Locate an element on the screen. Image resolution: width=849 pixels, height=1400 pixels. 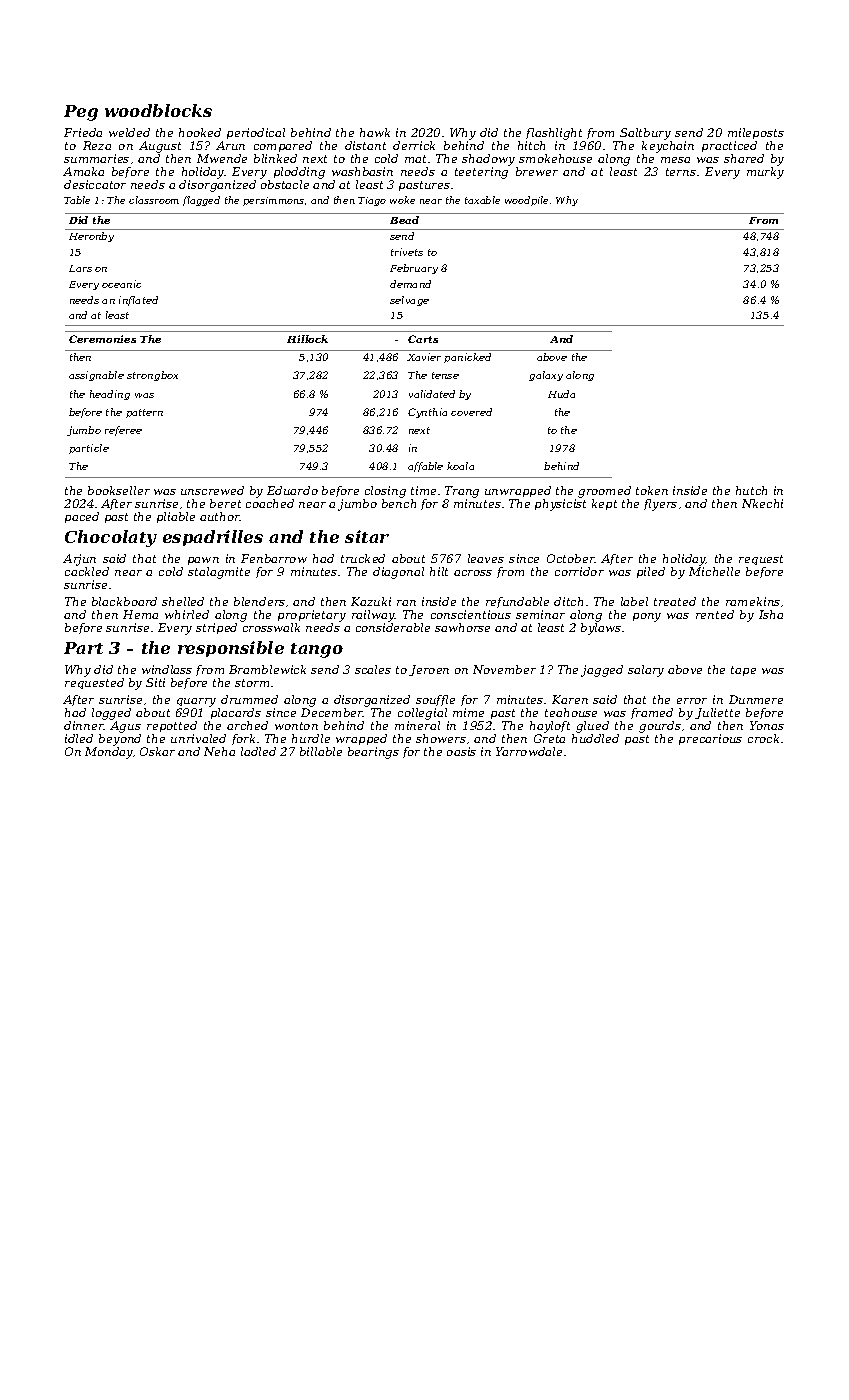
pattern is located at coordinates (144, 413).
